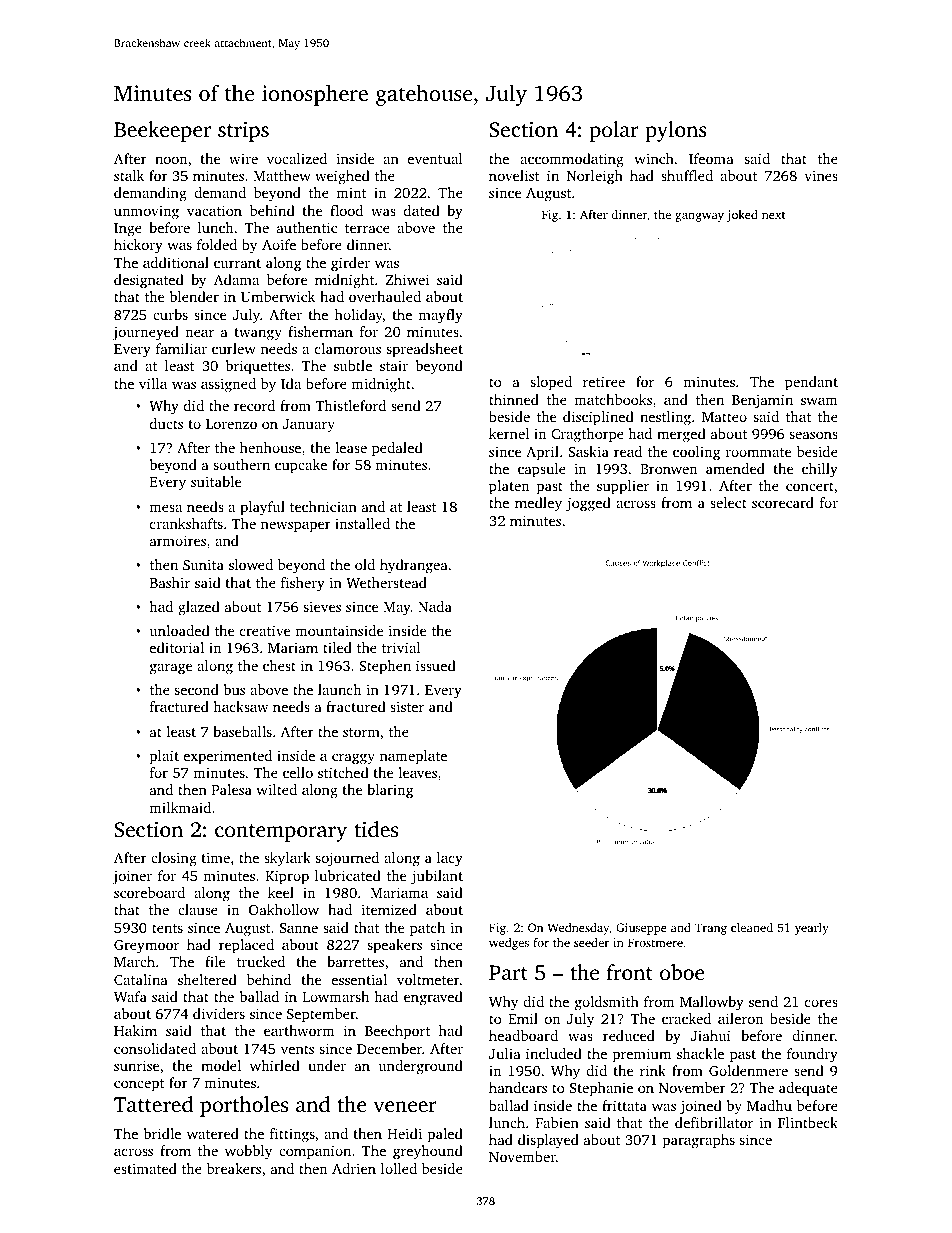 This page has height=1233, width=952. I want to click on select, so click(728, 502).
